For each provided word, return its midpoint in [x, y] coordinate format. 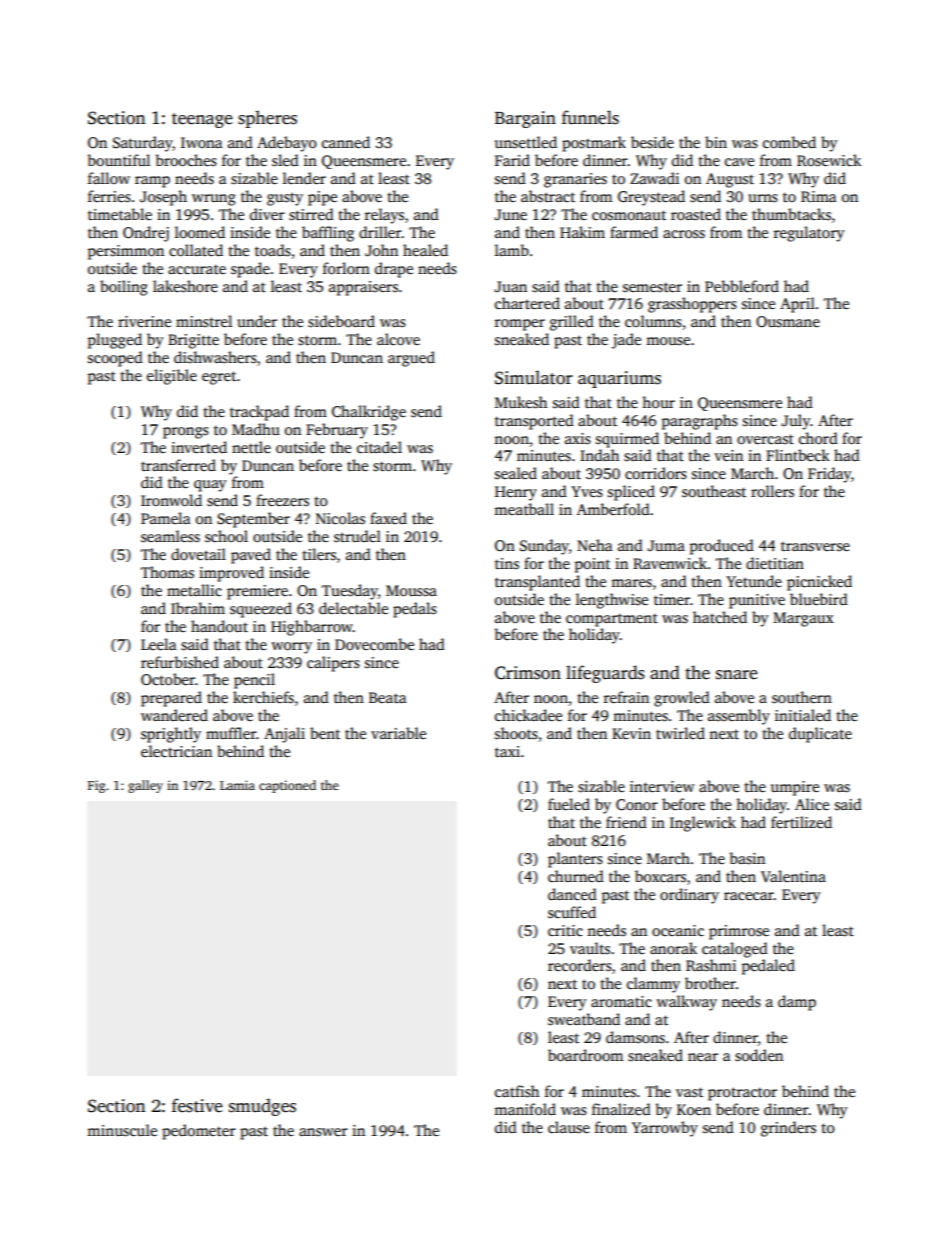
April [797, 305]
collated [196, 250]
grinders [788, 1129]
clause [569, 1127]
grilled [572, 323]
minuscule [122, 1130]
